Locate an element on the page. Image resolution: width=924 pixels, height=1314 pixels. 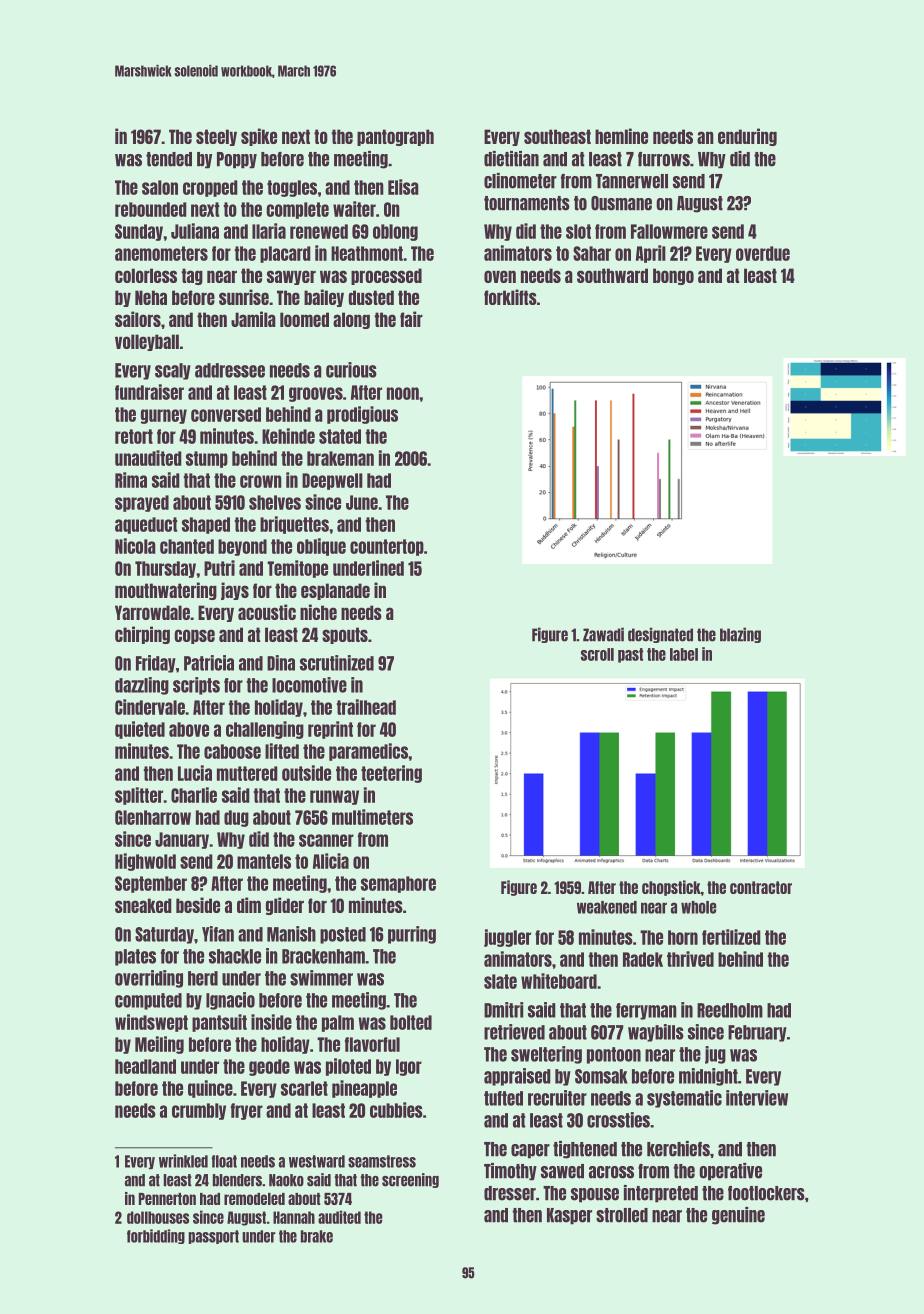
spike is located at coordinates (259, 137).
